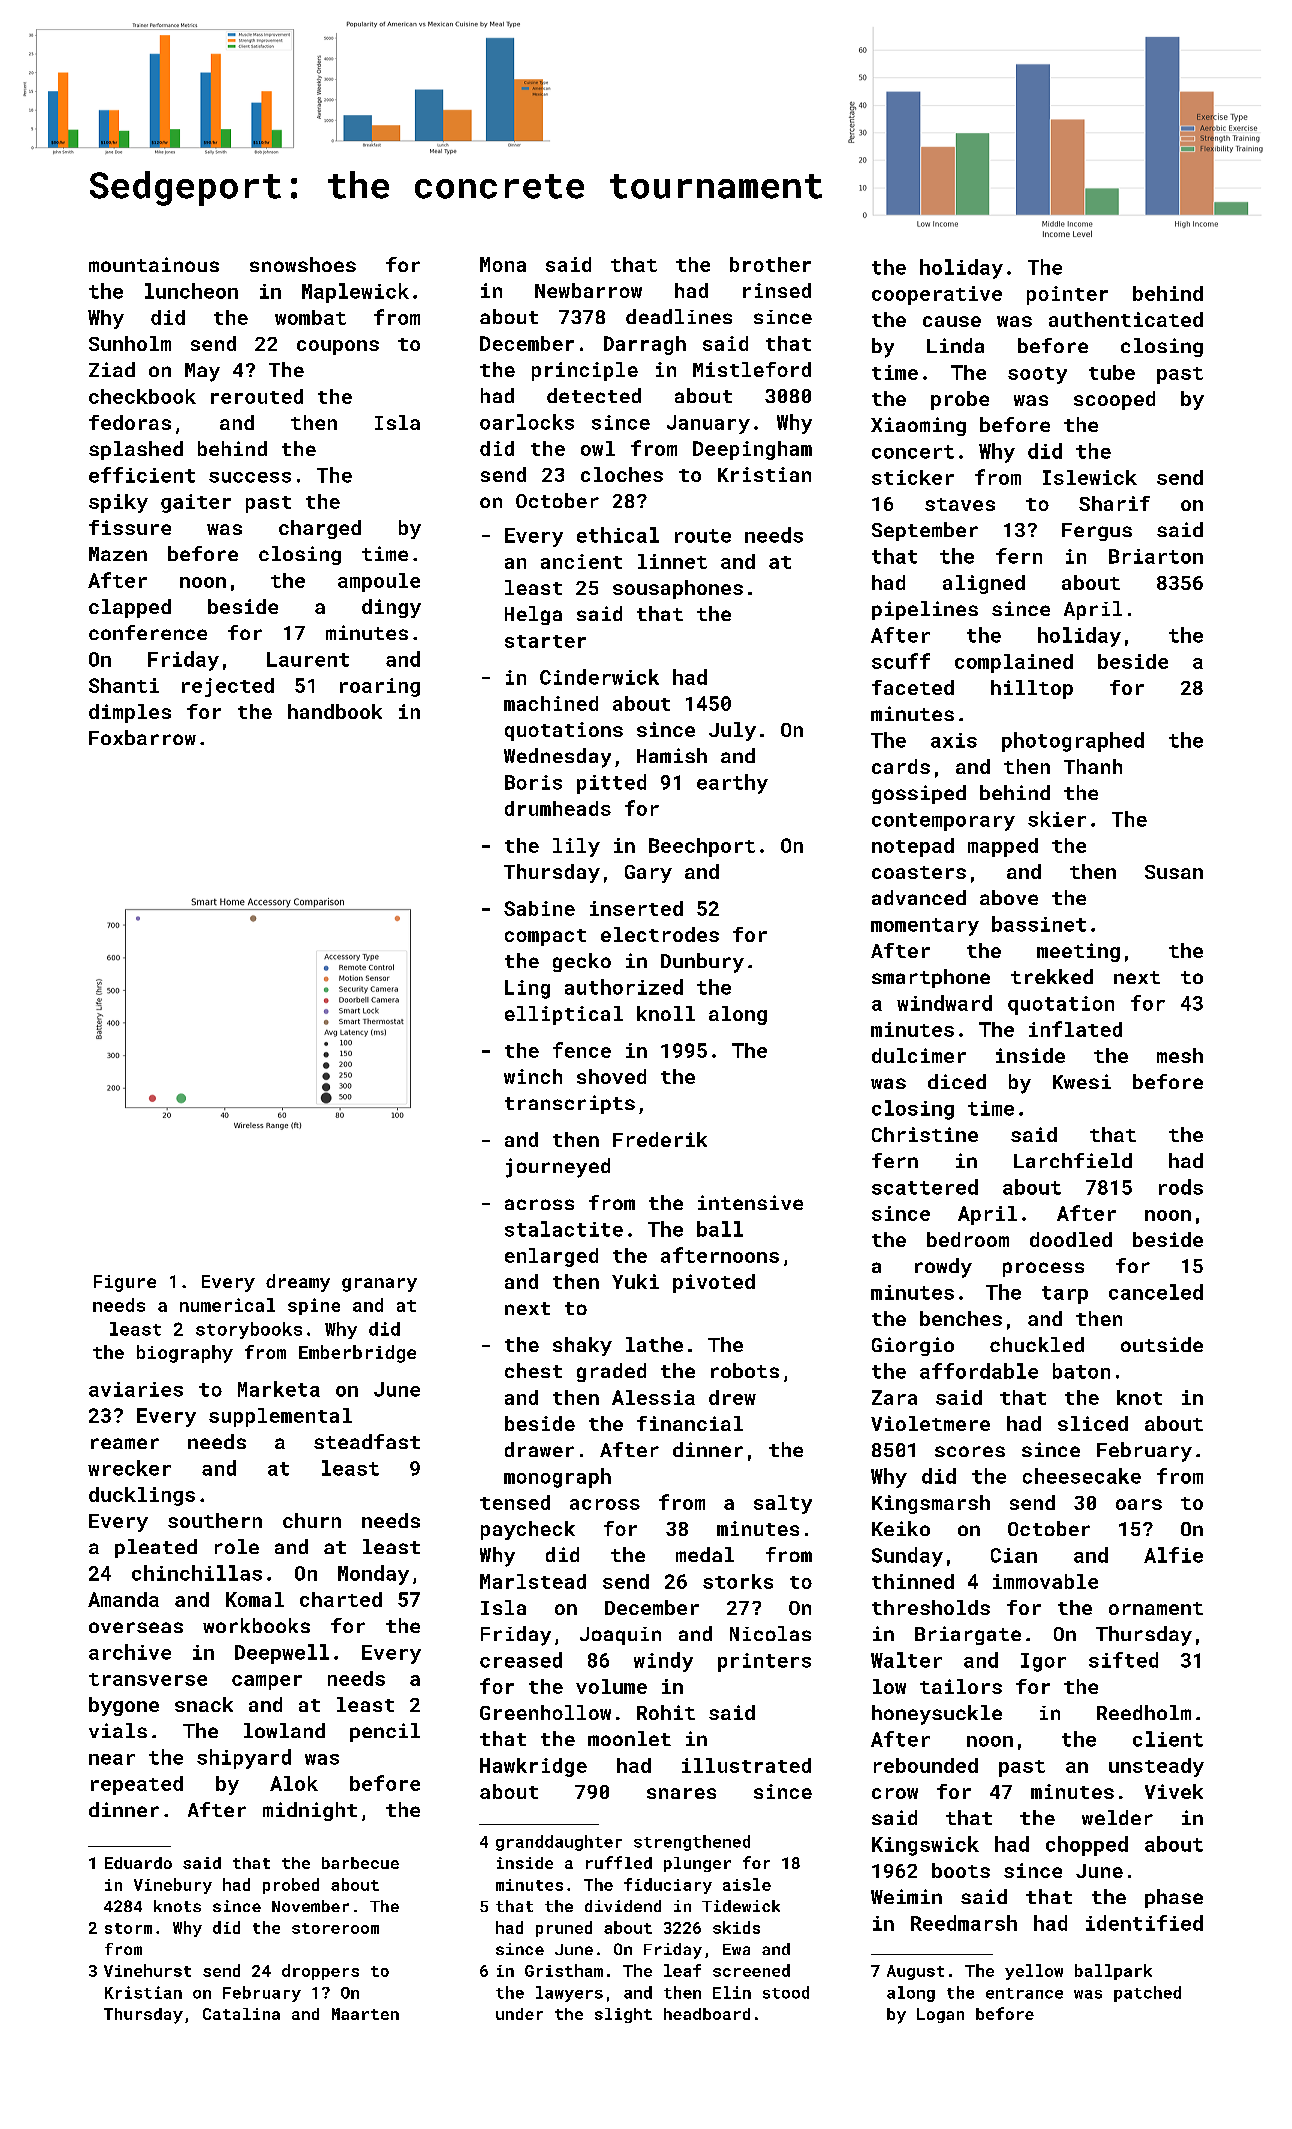  What do you see at coordinates (156, 1548) in the page?
I see `pleated` at bounding box center [156, 1548].
